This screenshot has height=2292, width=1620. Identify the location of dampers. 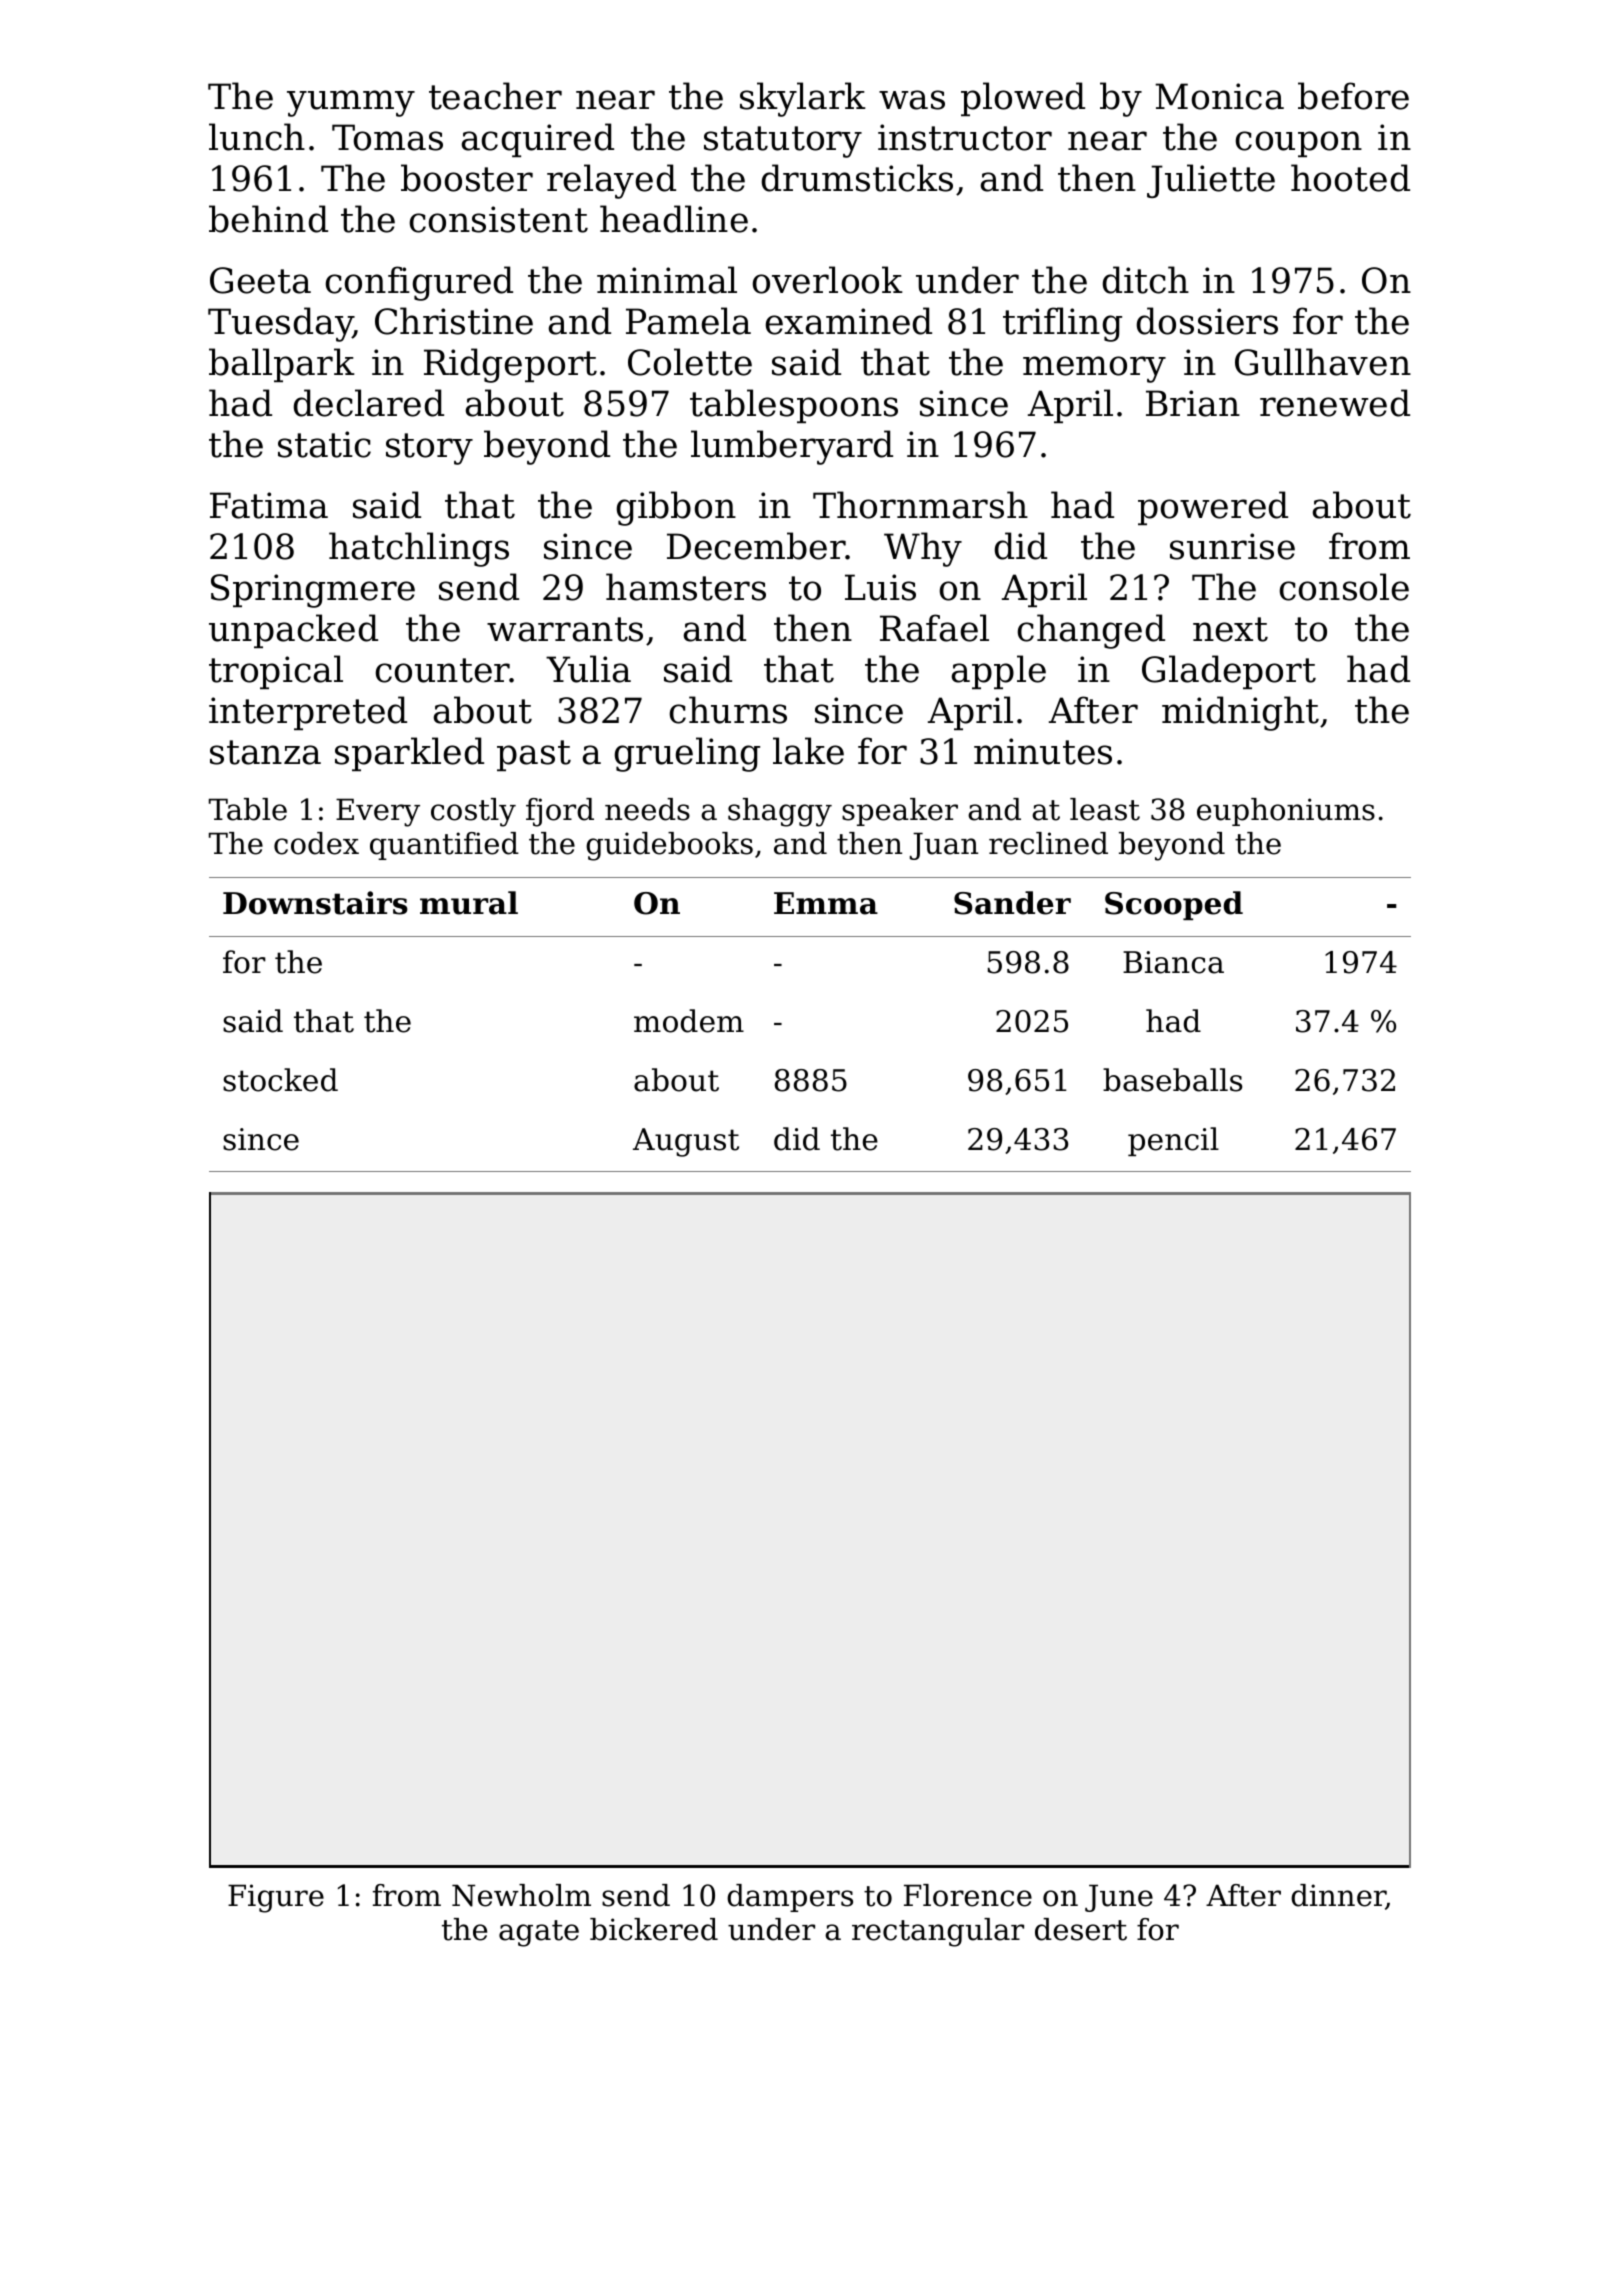
(790, 1898).
